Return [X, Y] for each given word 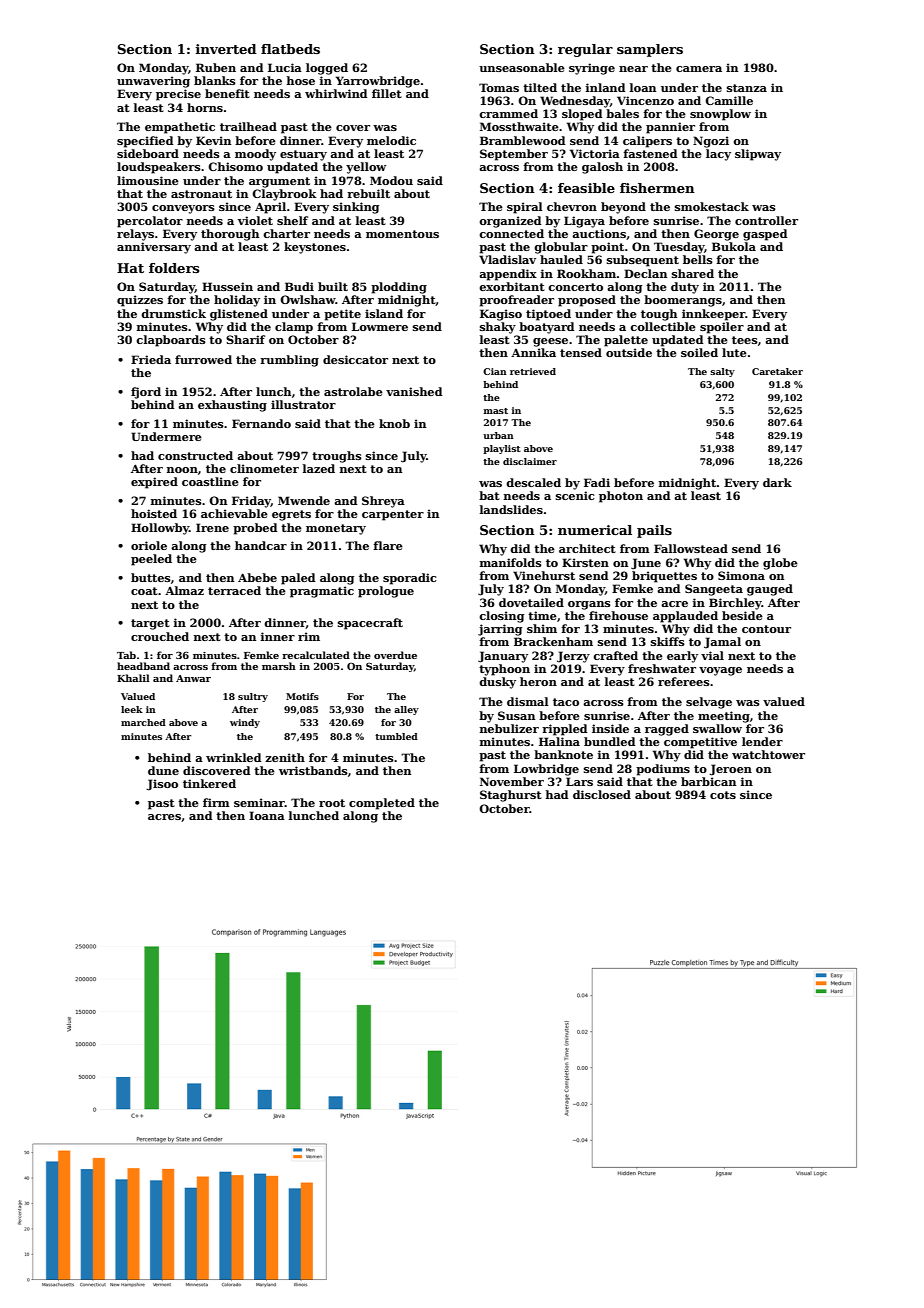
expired [154, 483]
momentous [402, 234]
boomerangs [683, 301]
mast [496, 411]
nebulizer [509, 728]
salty [722, 372]
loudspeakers [159, 168]
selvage [709, 703]
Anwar [193, 678]
